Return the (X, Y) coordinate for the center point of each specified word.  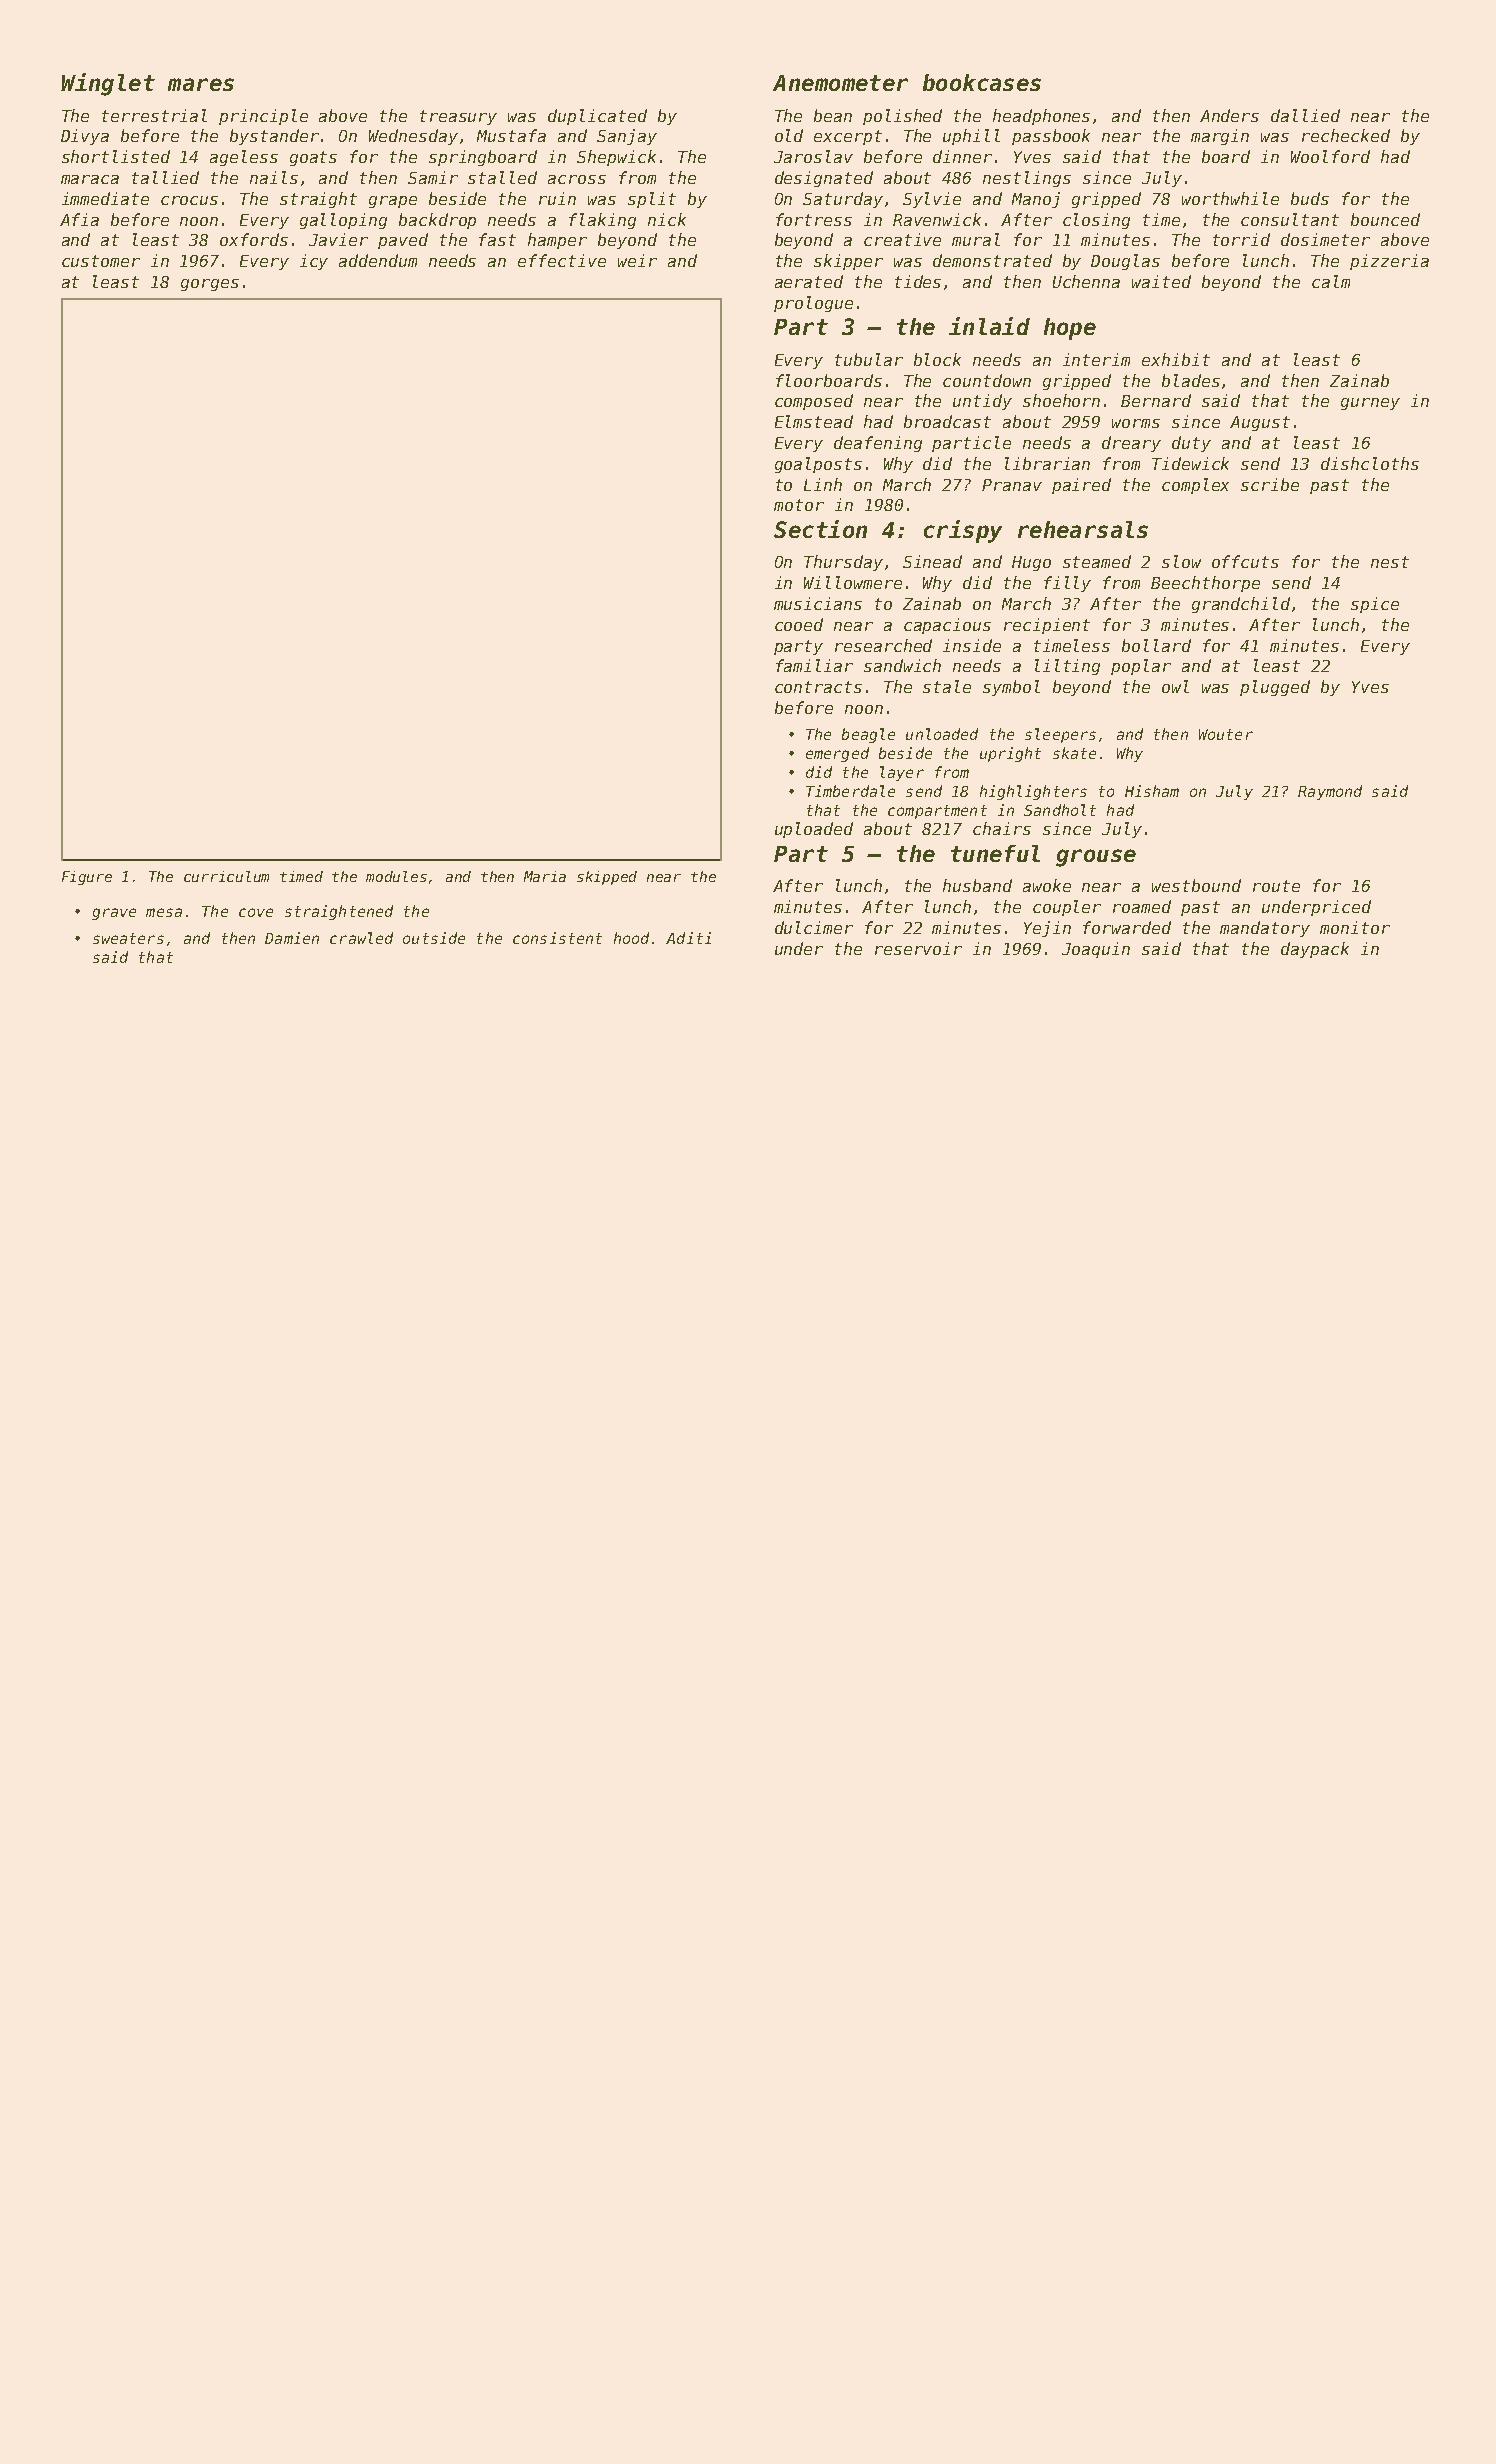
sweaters (128, 938)
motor (799, 505)
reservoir (918, 948)
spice (1375, 605)
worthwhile (1230, 198)
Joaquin (1096, 950)
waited (1161, 281)
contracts (818, 687)
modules (396, 876)
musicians (818, 603)
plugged (1275, 688)
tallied (165, 177)
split (652, 200)
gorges (210, 285)
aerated (809, 281)
